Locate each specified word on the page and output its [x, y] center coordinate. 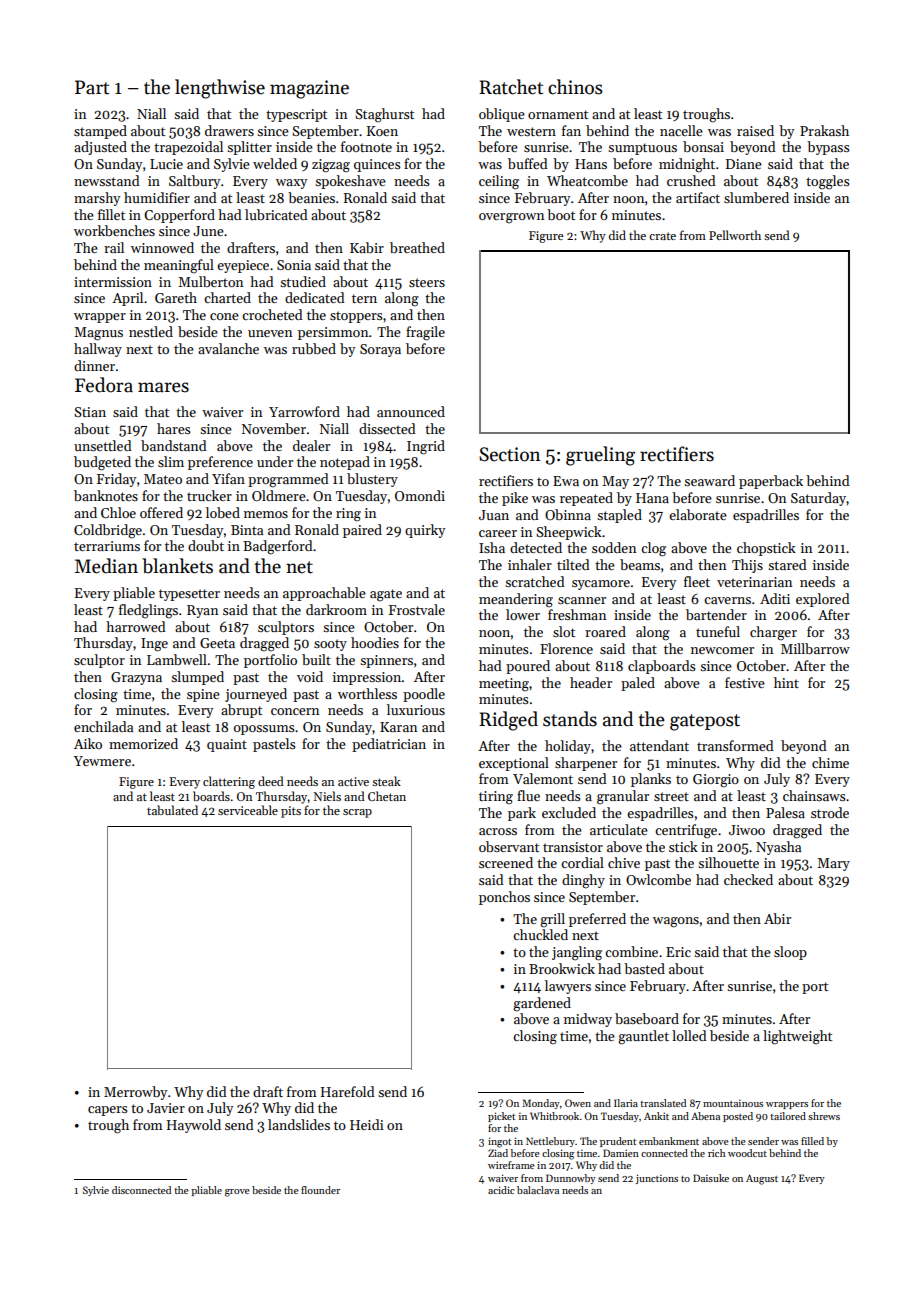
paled [638, 684]
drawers [229, 130]
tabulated [172, 810]
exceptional [514, 764]
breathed [417, 247]
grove [237, 1193]
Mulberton [210, 281]
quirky [425, 531]
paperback [771, 482]
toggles [827, 182]
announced [411, 411]
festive [745, 682]
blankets [177, 566]
